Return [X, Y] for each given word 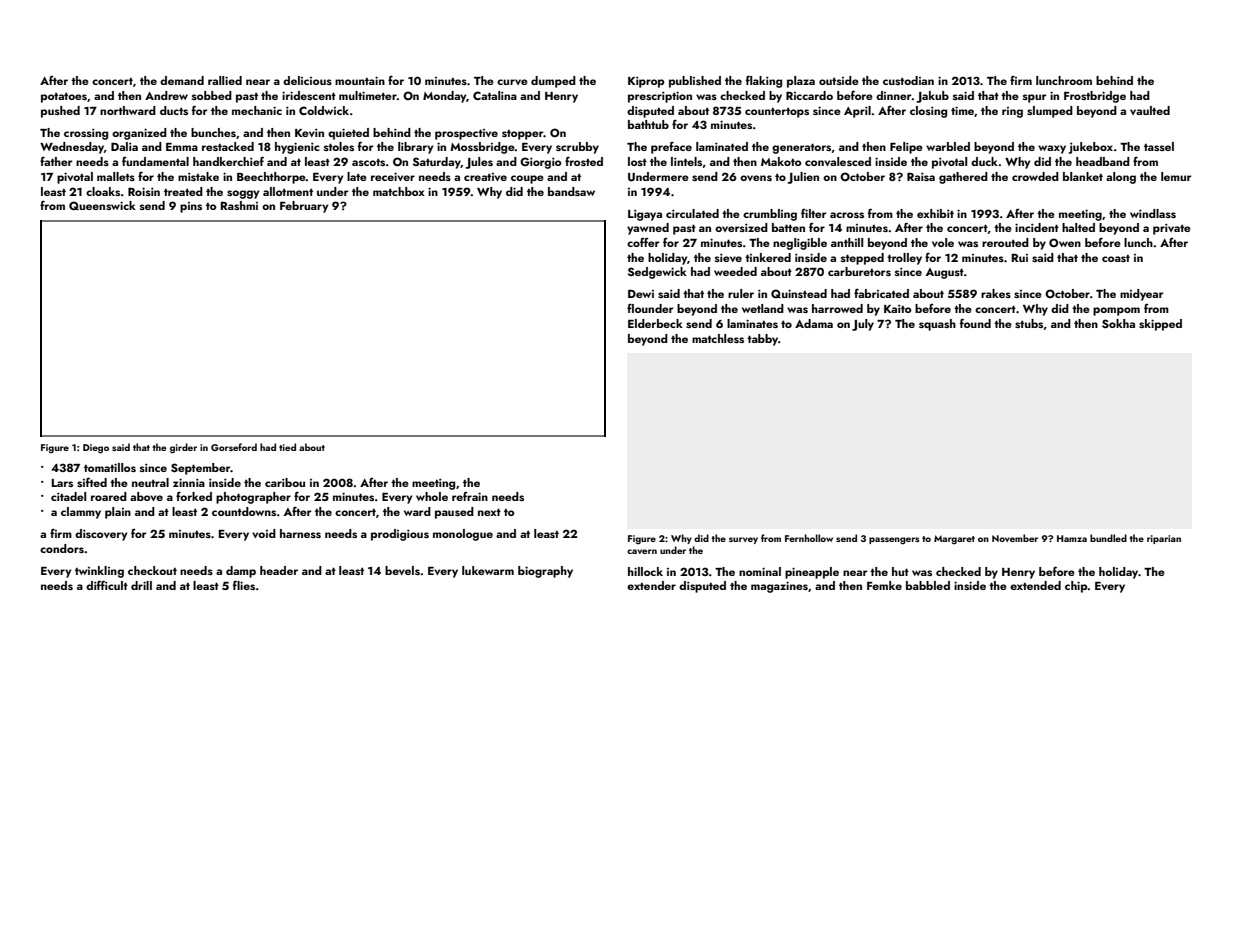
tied [287, 447]
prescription [660, 97]
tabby [762, 340]
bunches [213, 132]
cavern [642, 551]
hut [900, 571]
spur [1034, 98]
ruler [741, 293]
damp [241, 572]
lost [637, 161]
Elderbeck [655, 323]
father [56, 161]
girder [183, 448]
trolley [904, 259]
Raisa [921, 176]
